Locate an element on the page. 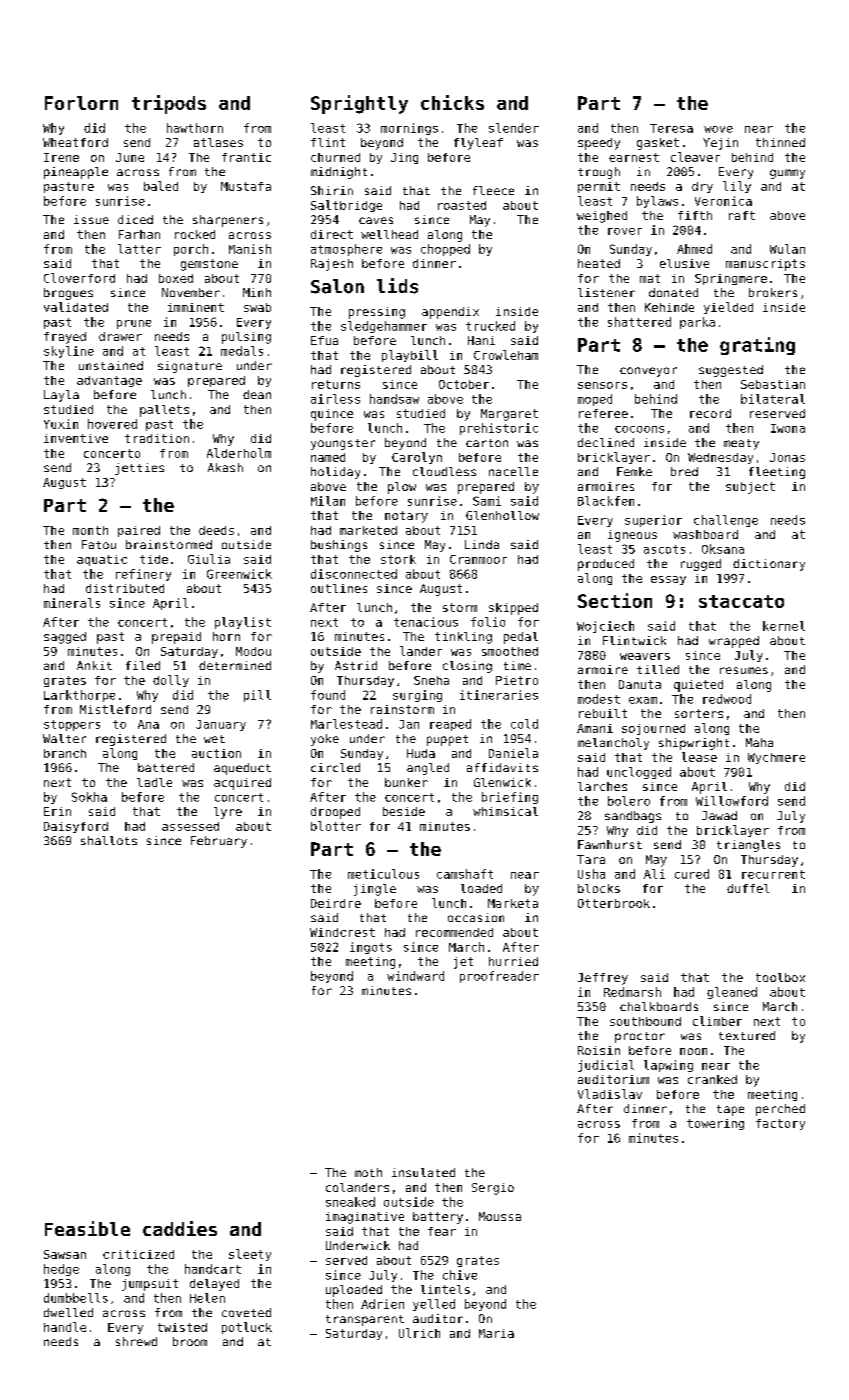  pineapple is located at coordinates (76, 173).
